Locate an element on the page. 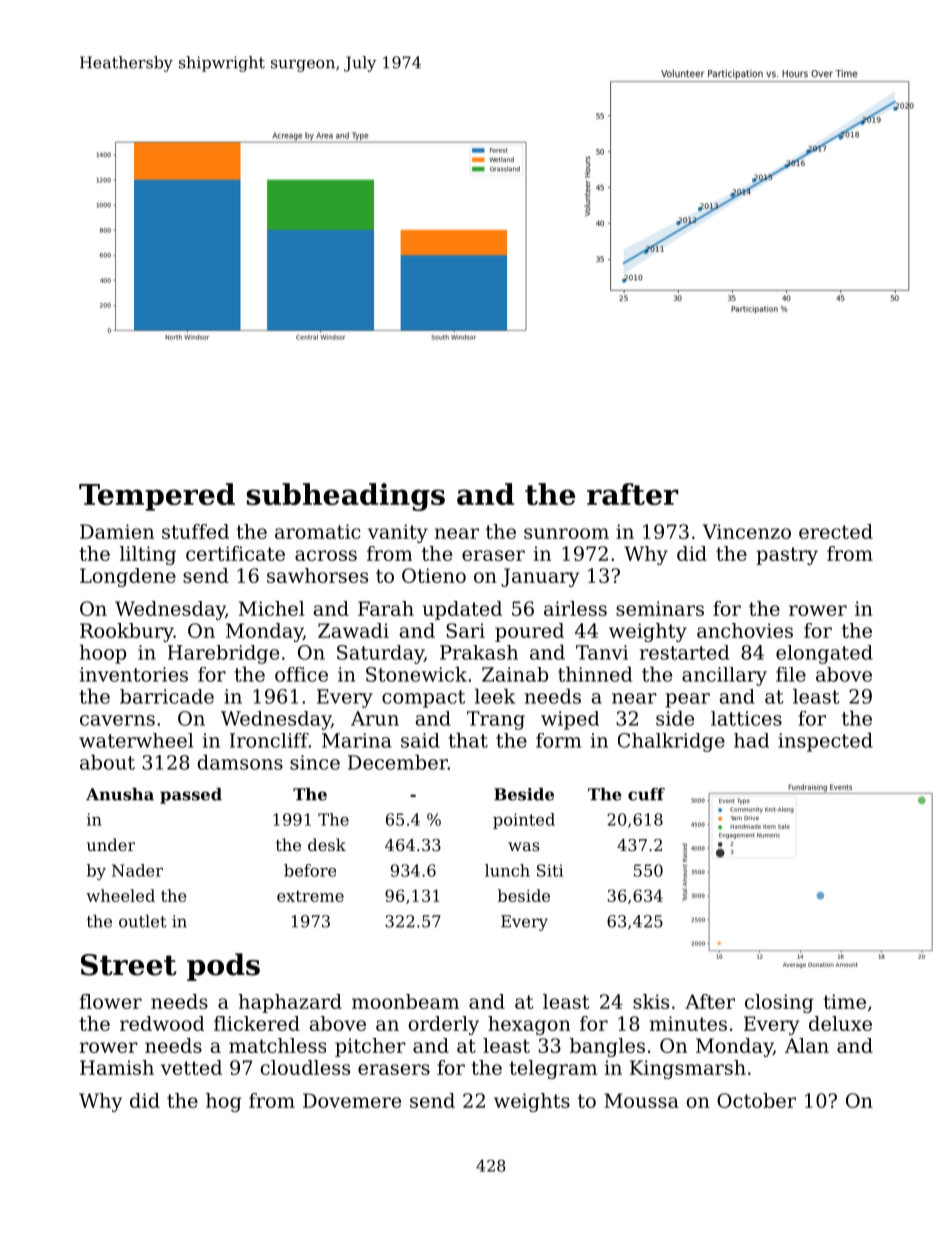 The width and height of the image is (952, 1233). stuffed is located at coordinates (195, 531).
